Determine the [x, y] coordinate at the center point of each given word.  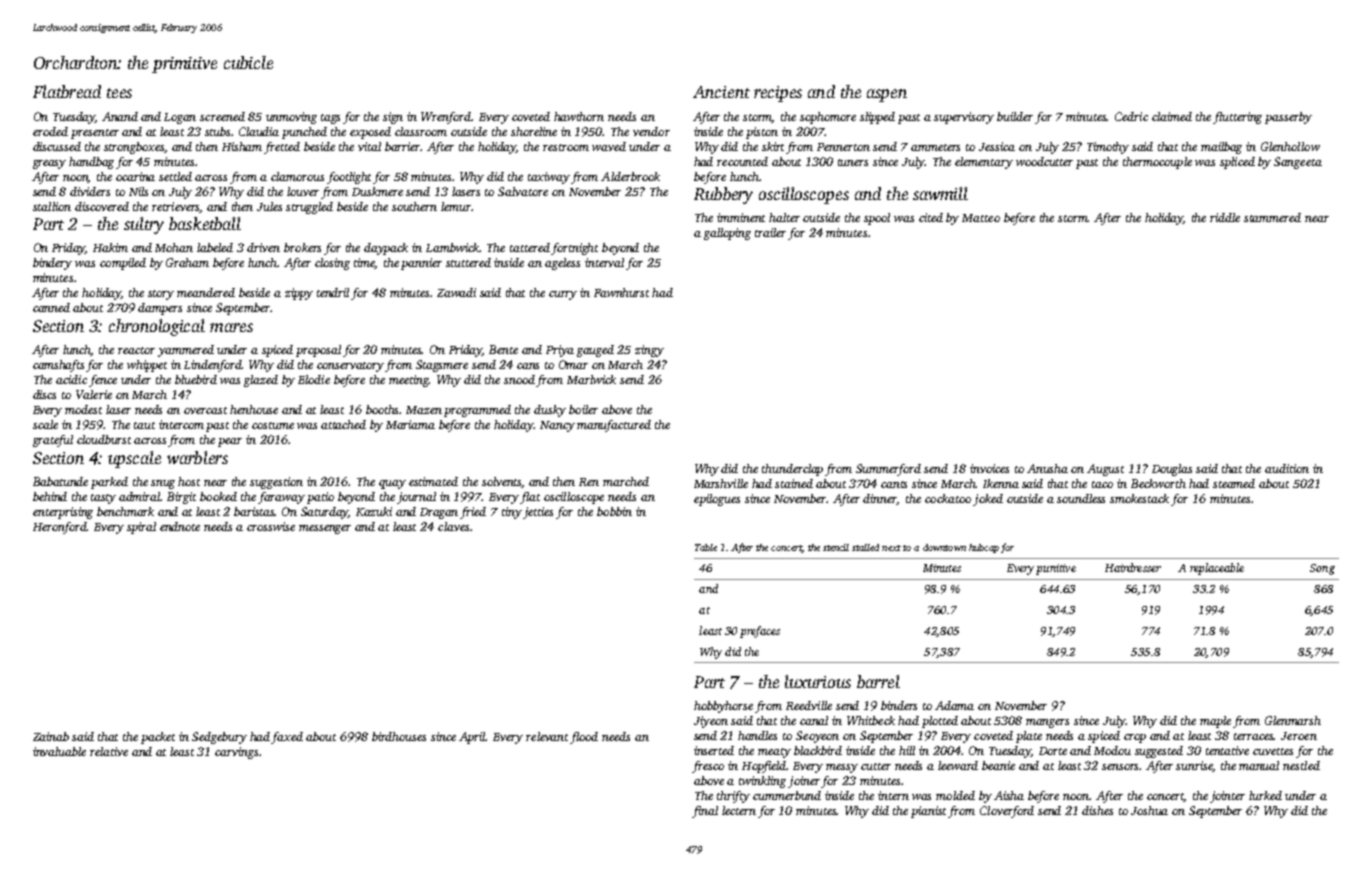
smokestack [1139, 498]
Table [706, 547]
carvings [236, 753]
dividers [90, 191]
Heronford [60, 528]
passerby [1288, 118]
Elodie [314, 379]
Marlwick [591, 379]
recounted [742, 161]
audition [1287, 468]
